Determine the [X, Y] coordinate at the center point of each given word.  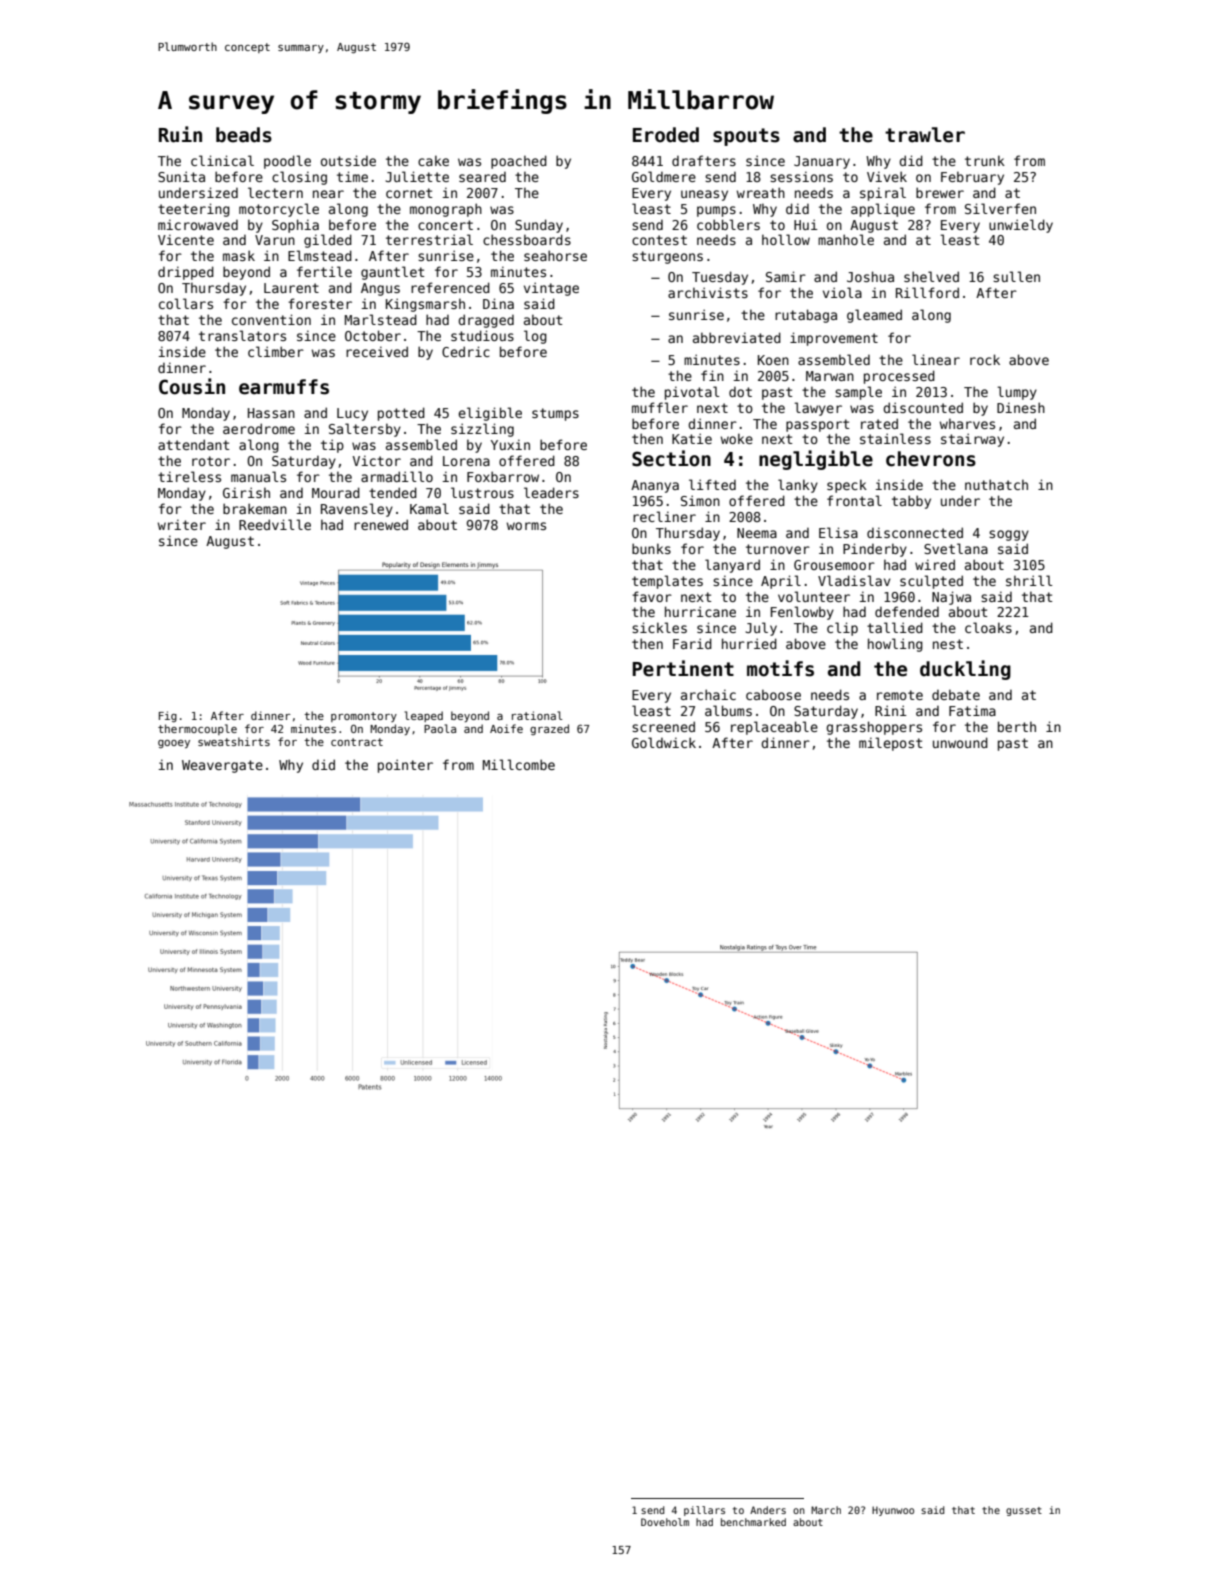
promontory [364, 717]
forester [320, 303]
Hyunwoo [893, 1511]
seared [482, 177]
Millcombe [519, 764]
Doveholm [665, 1522]
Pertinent [683, 668]
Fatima [972, 710]
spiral [883, 194]
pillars [704, 1511]
